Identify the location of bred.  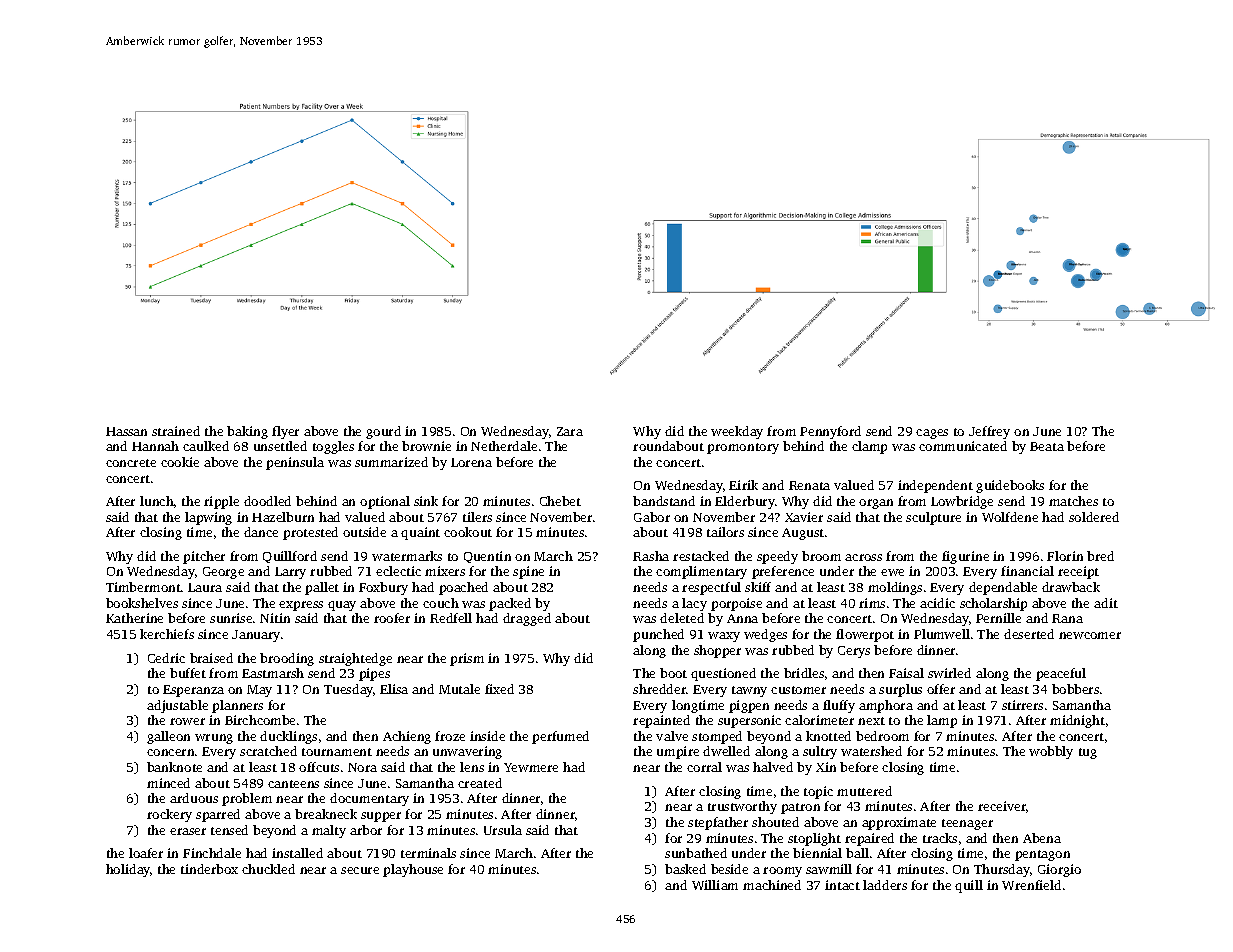
(1100, 556).
